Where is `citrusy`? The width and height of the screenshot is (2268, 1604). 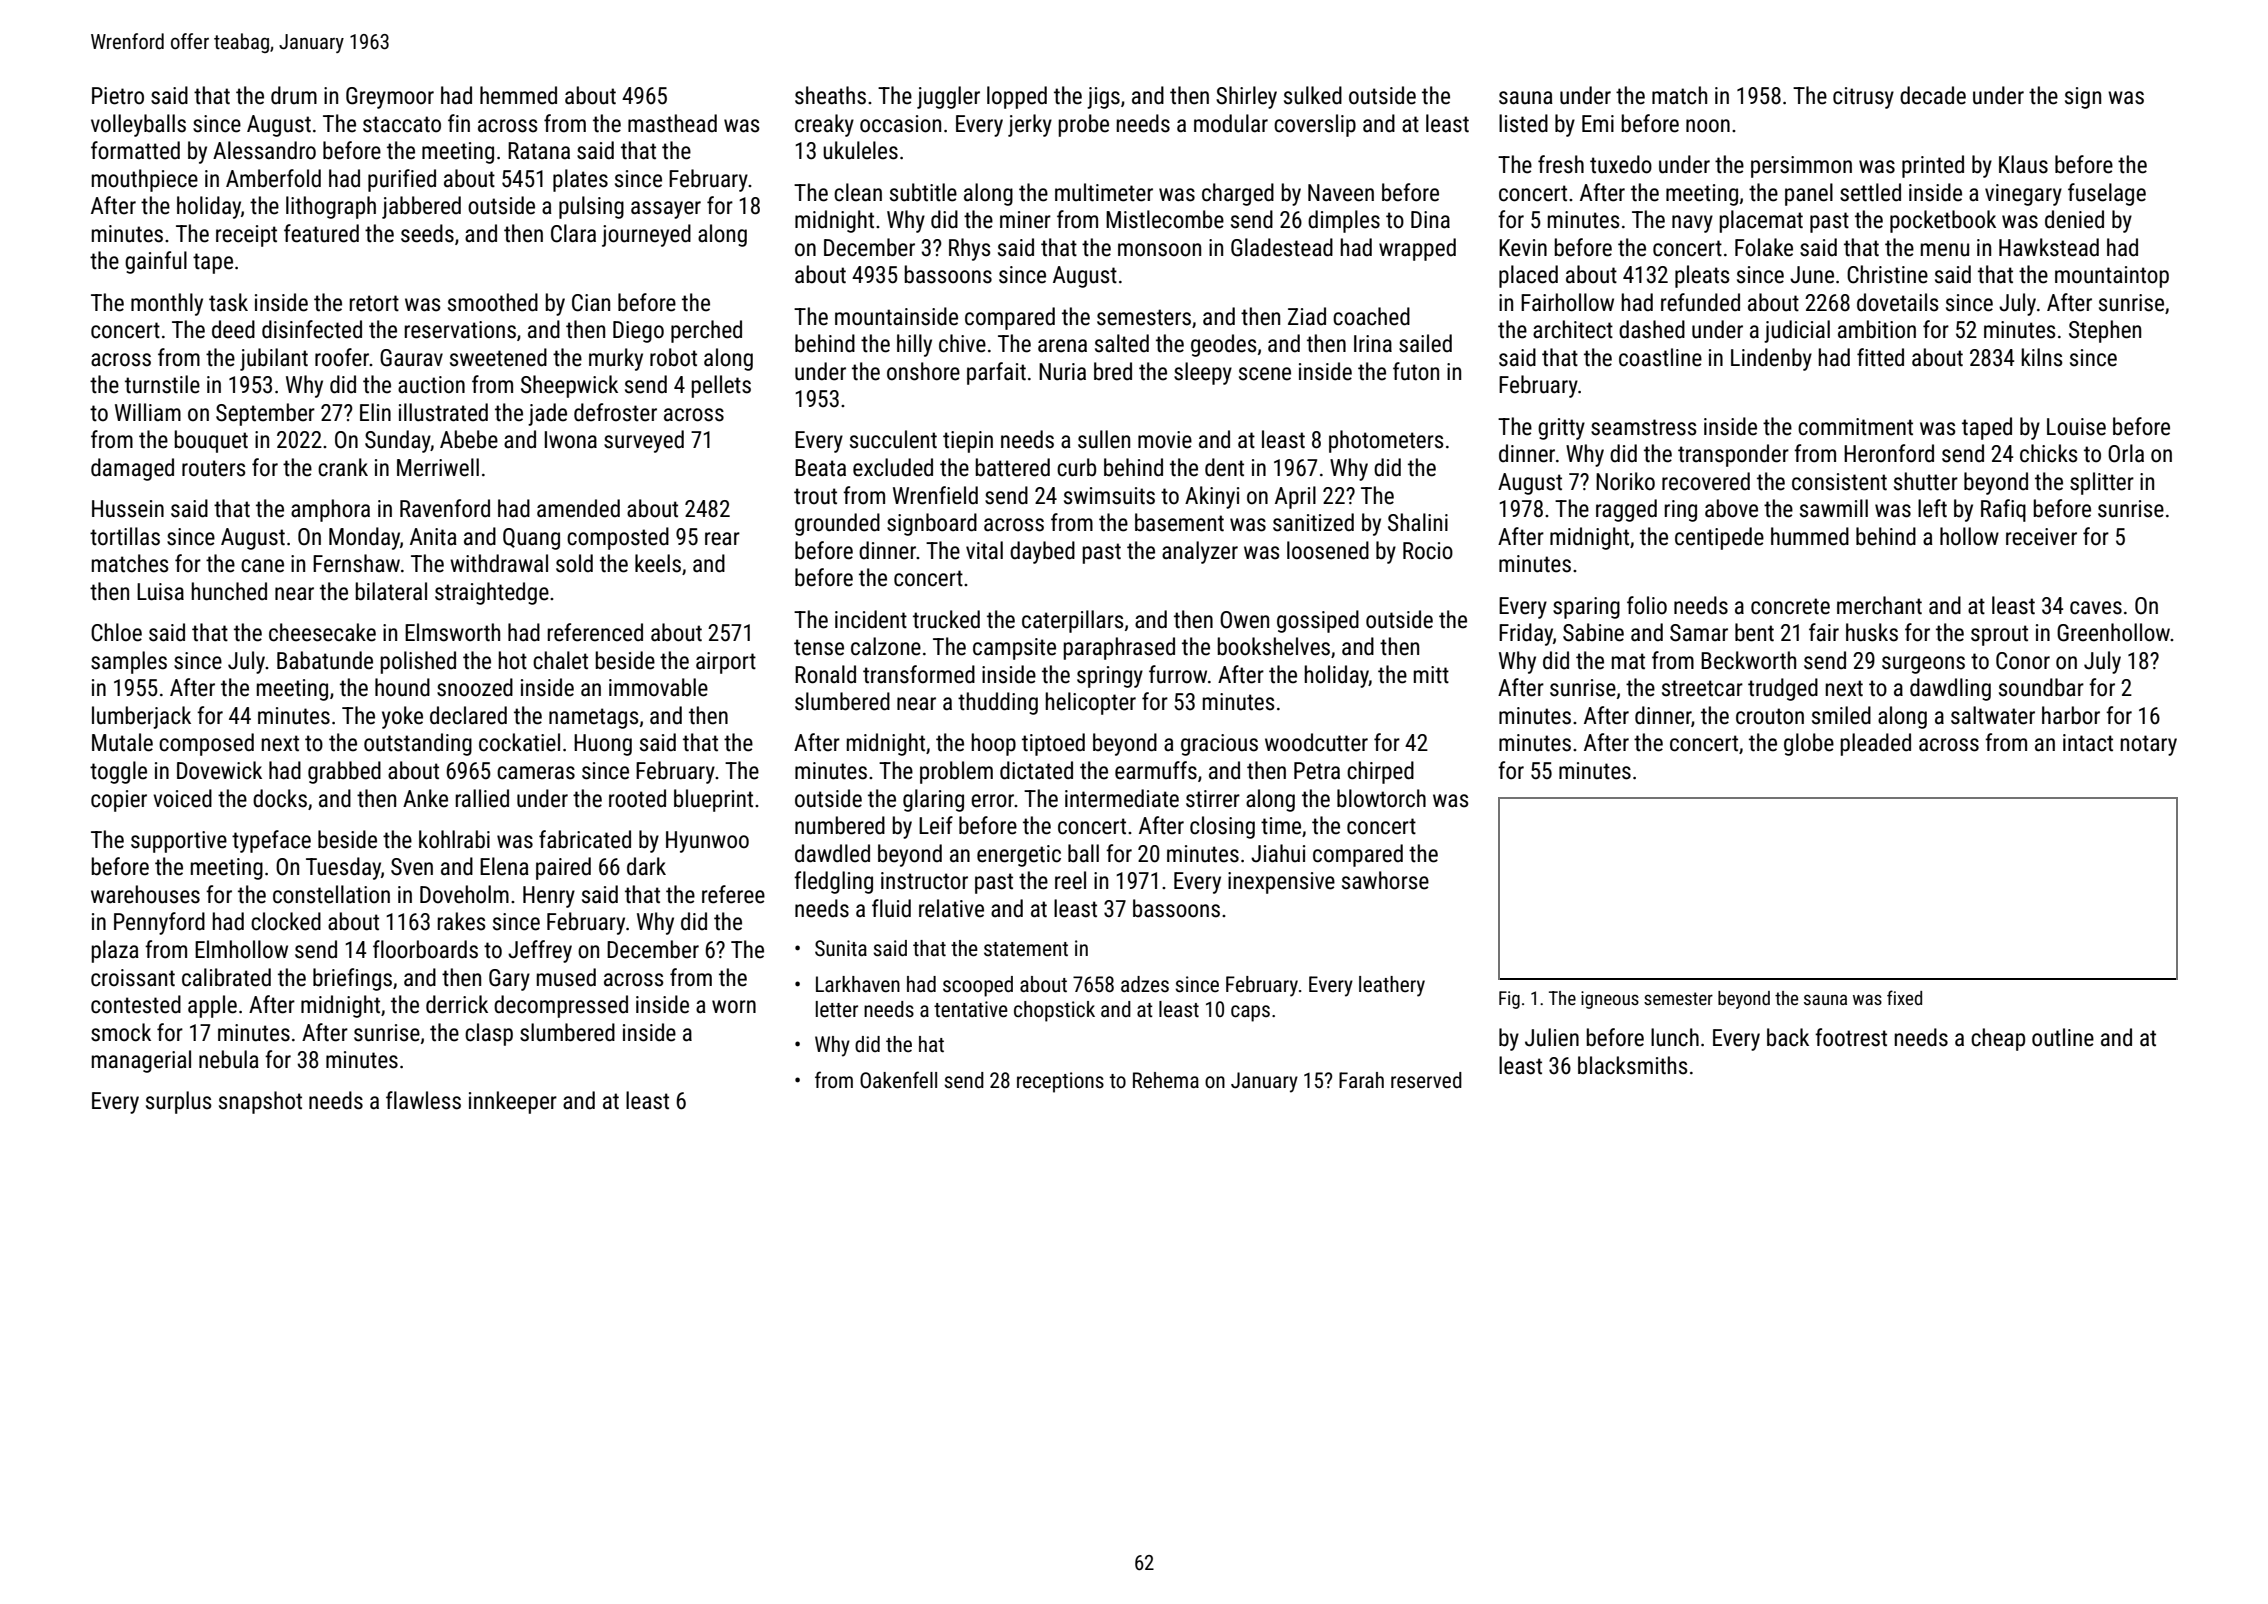 citrusy is located at coordinates (1863, 98).
